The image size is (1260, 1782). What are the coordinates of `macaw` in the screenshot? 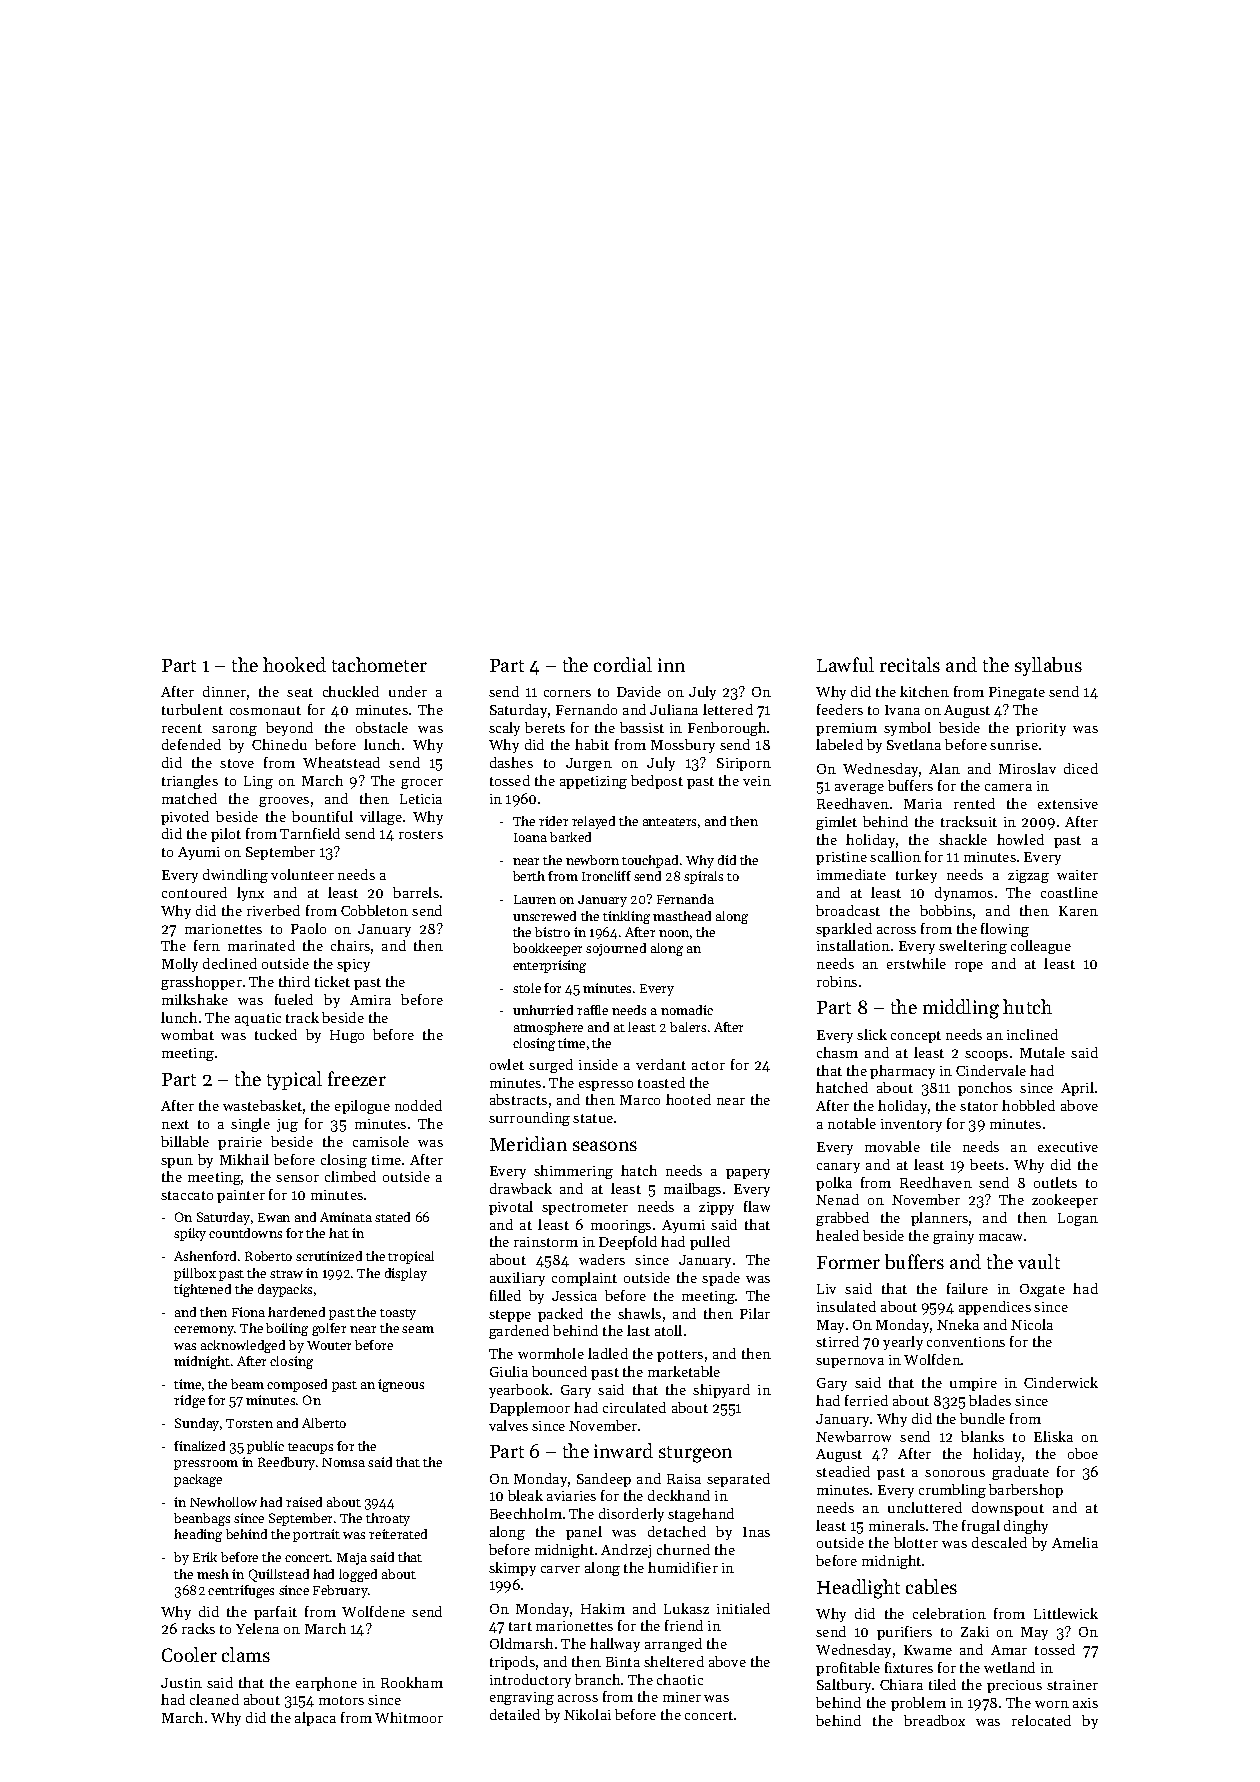 It's located at (1000, 1237).
